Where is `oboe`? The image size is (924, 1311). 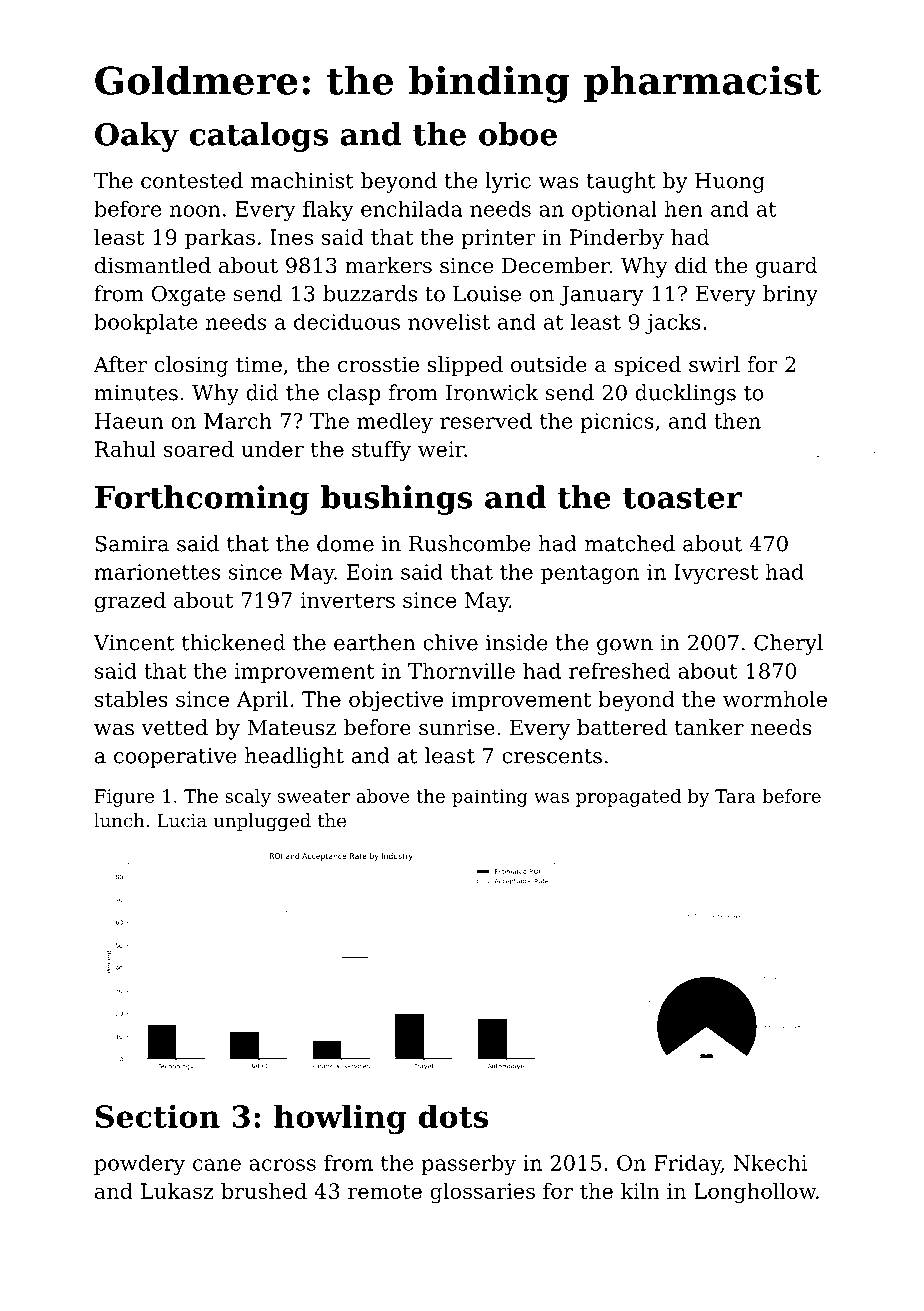 oboe is located at coordinates (518, 134).
